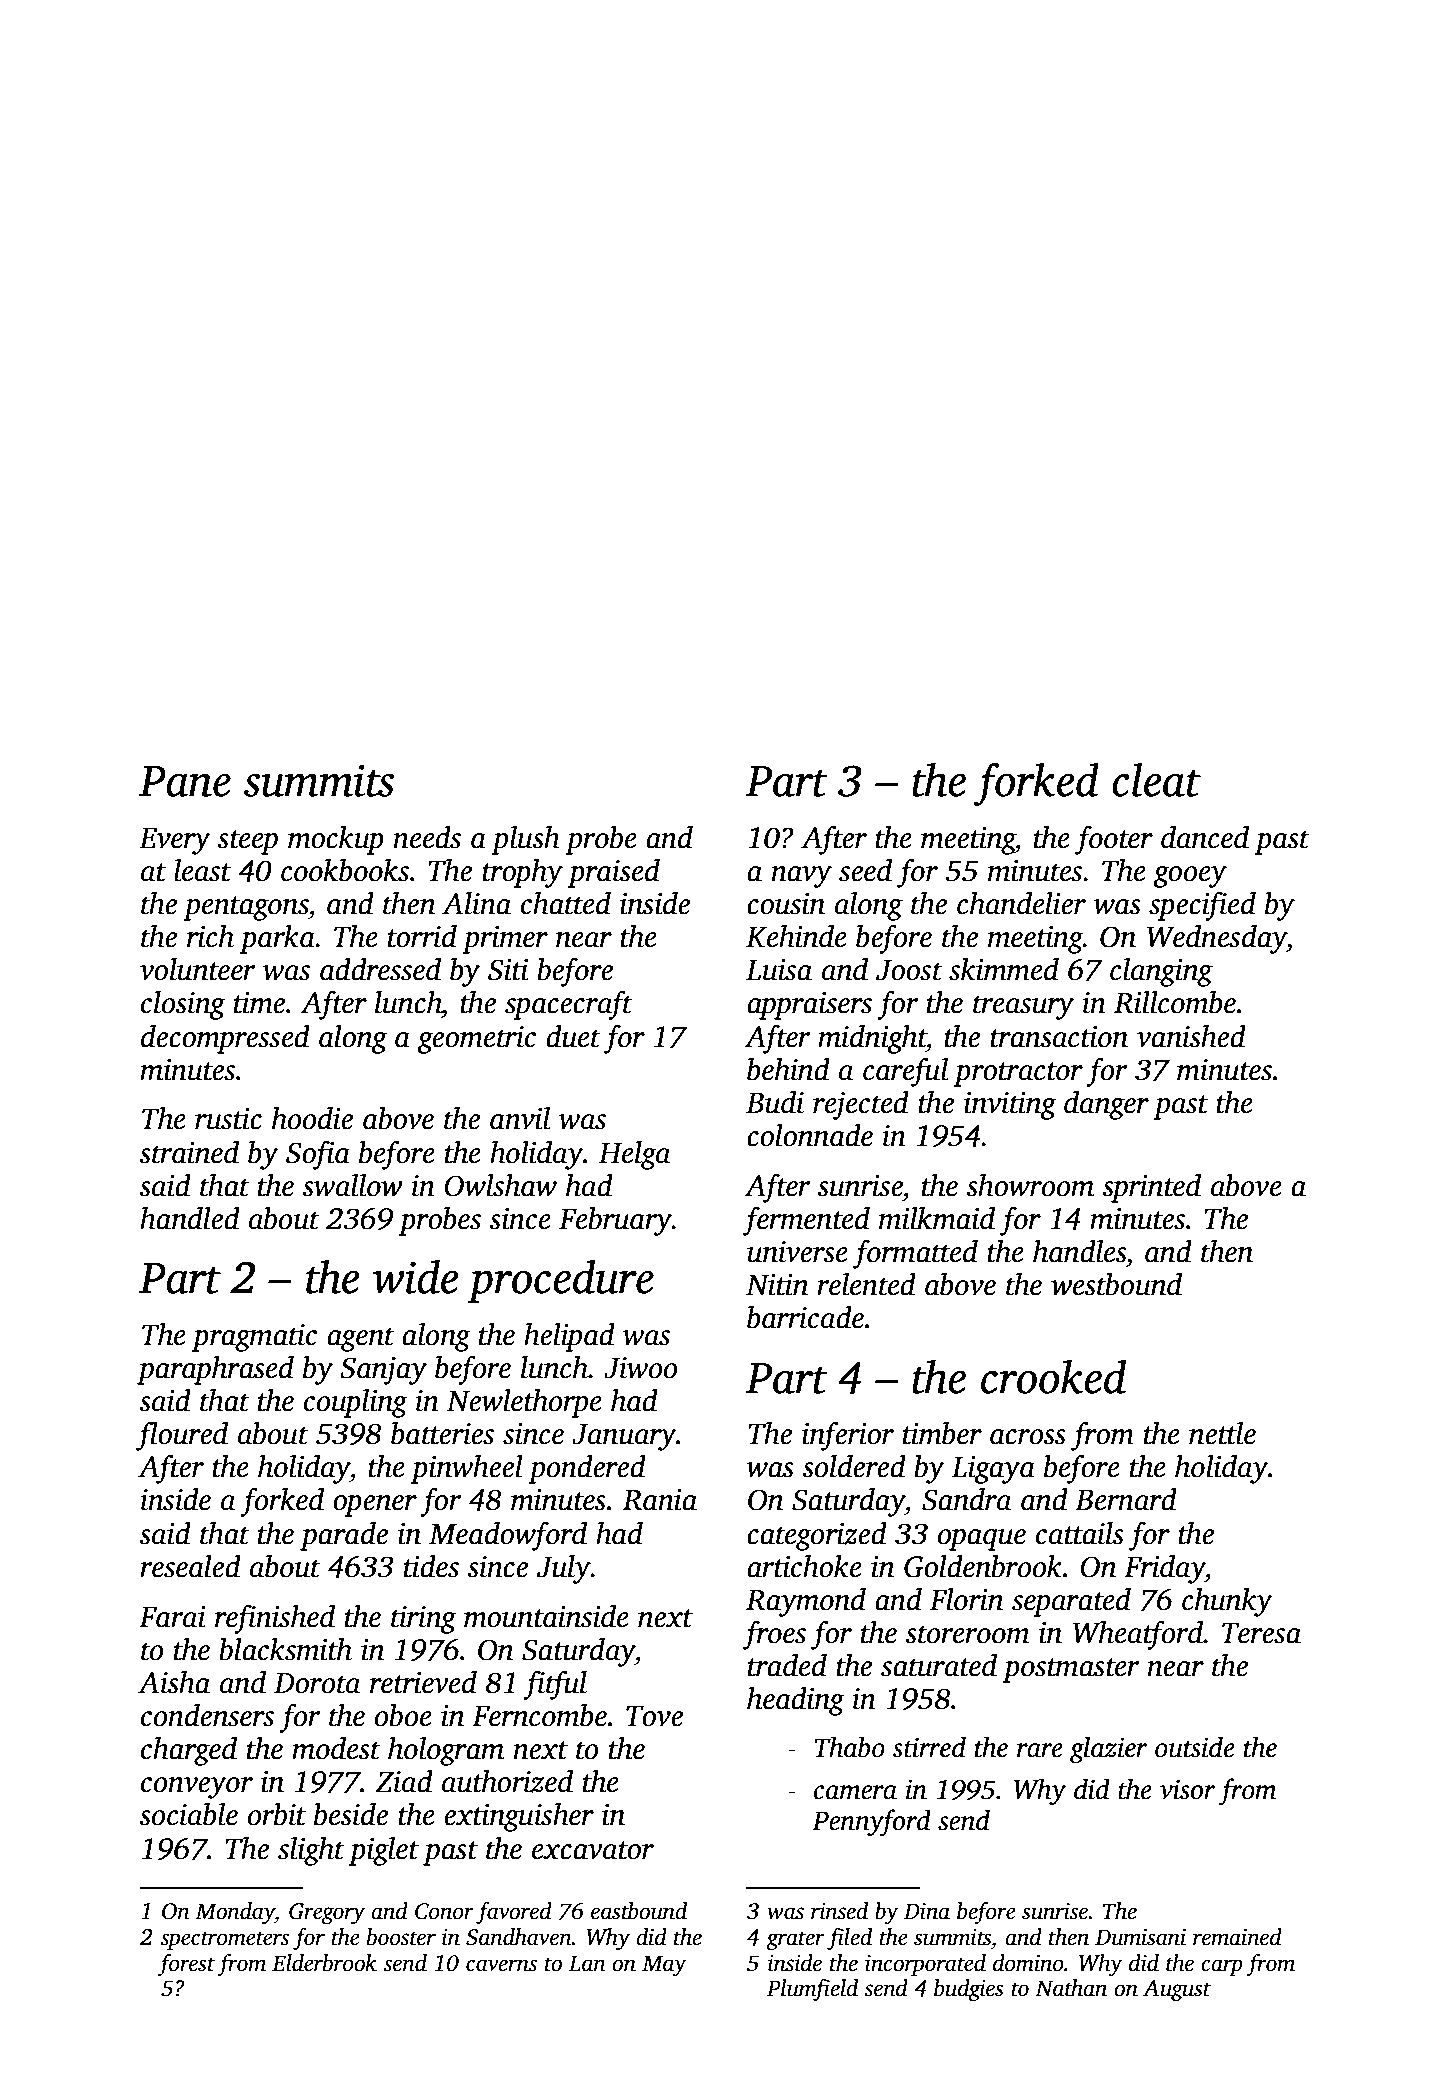 The image size is (1450, 2100). What do you see at coordinates (809, 1006) in the screenshot?
I see `appraisers` at bounding box center [809, 1006].
